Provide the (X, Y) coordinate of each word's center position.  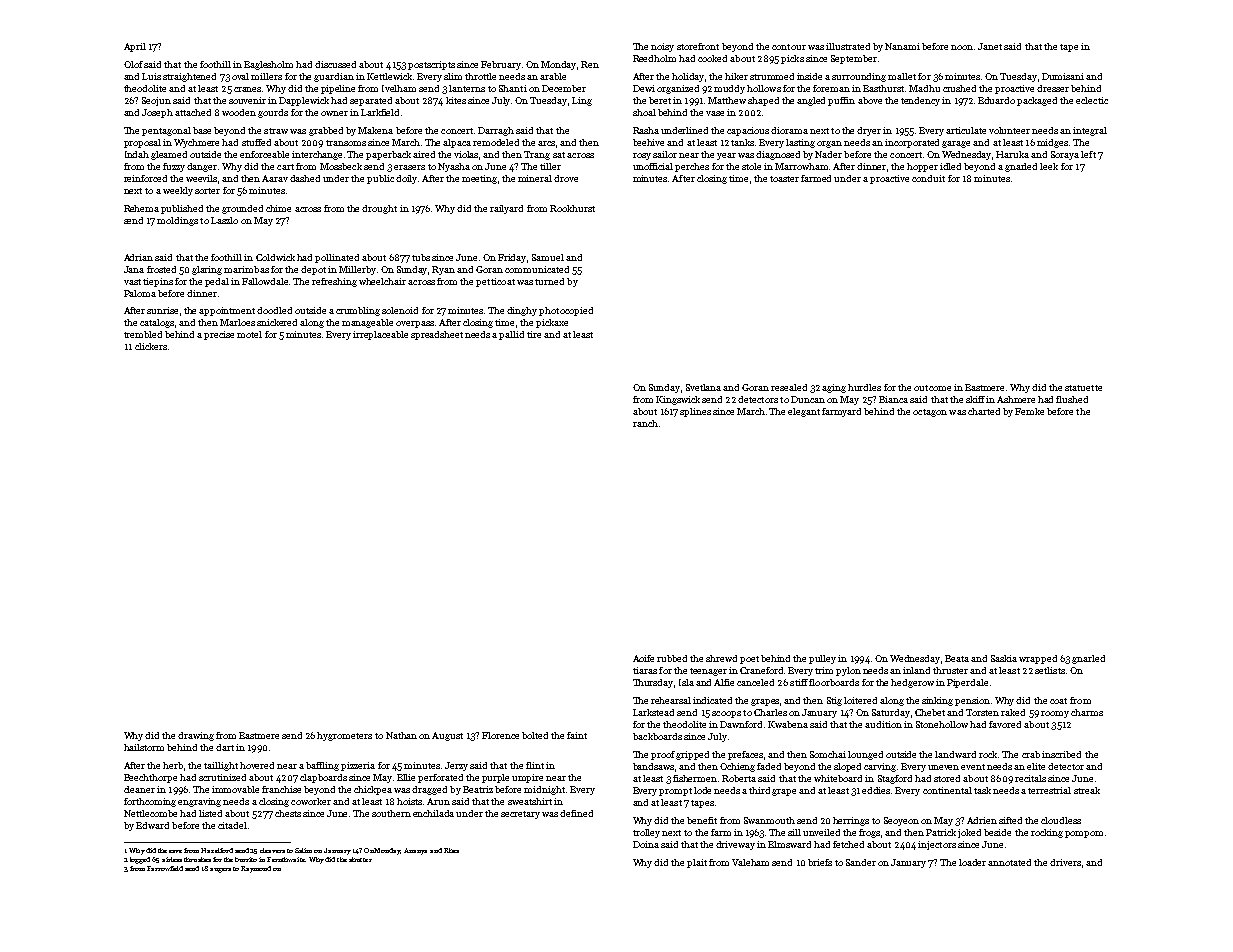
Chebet (930, 712)
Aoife (643, 658)
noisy (662, 47)
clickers (151, 346)
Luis (151, 76)
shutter (360, 859)
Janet (990, 46)
